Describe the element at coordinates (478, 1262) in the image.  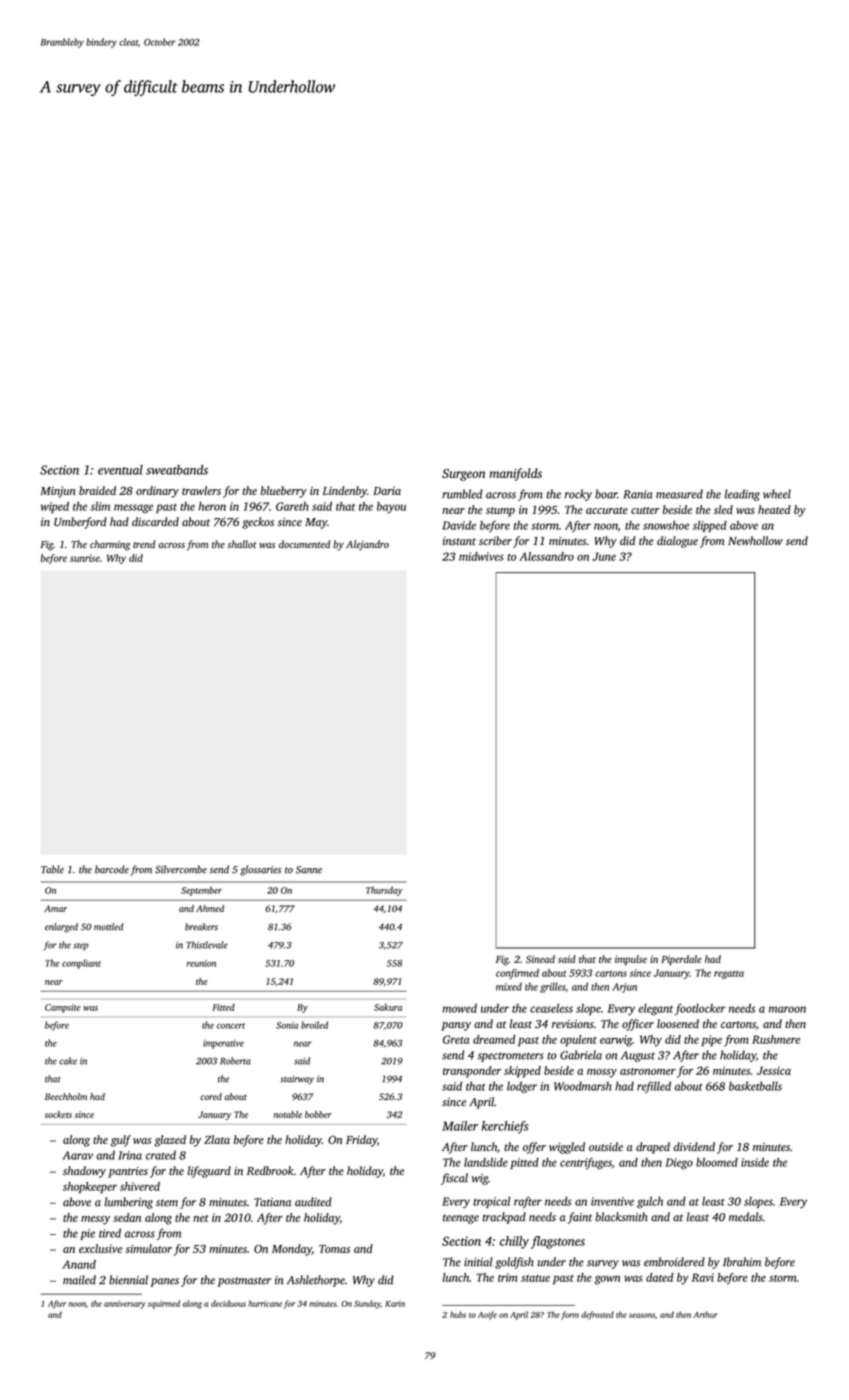
I see `initial` at that location.
